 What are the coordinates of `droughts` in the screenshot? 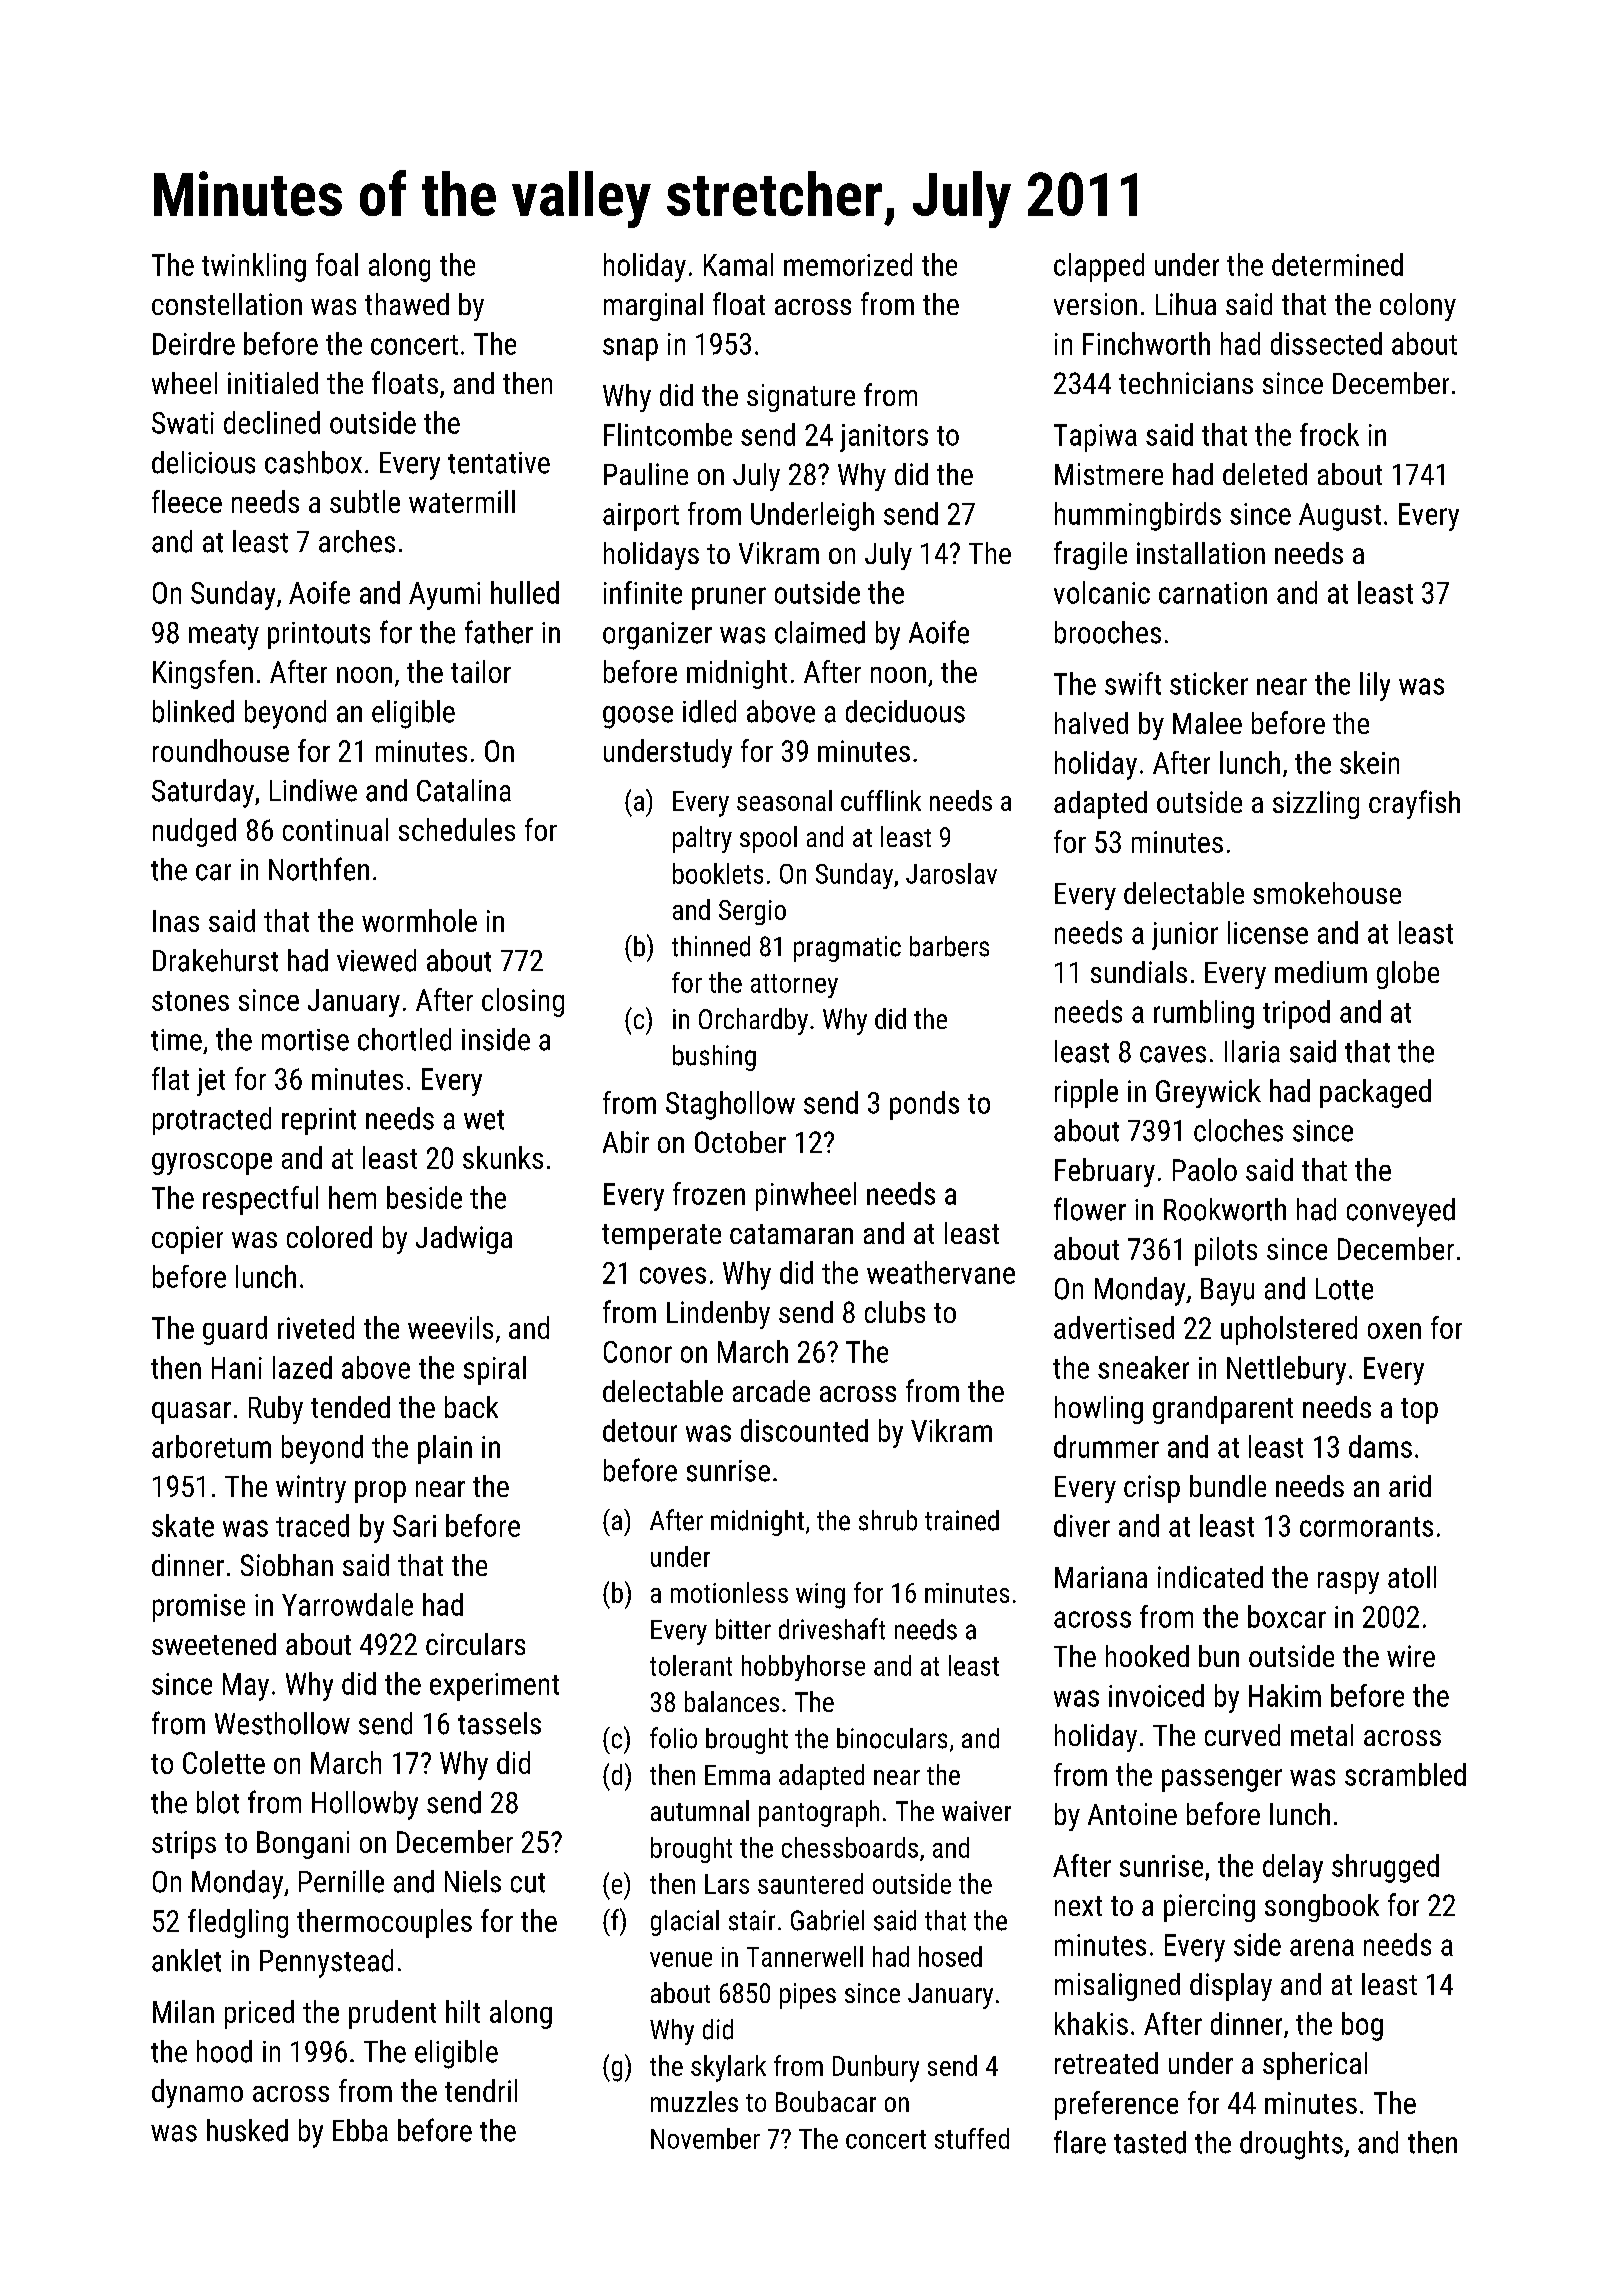 It's located at (1291, 2145).
